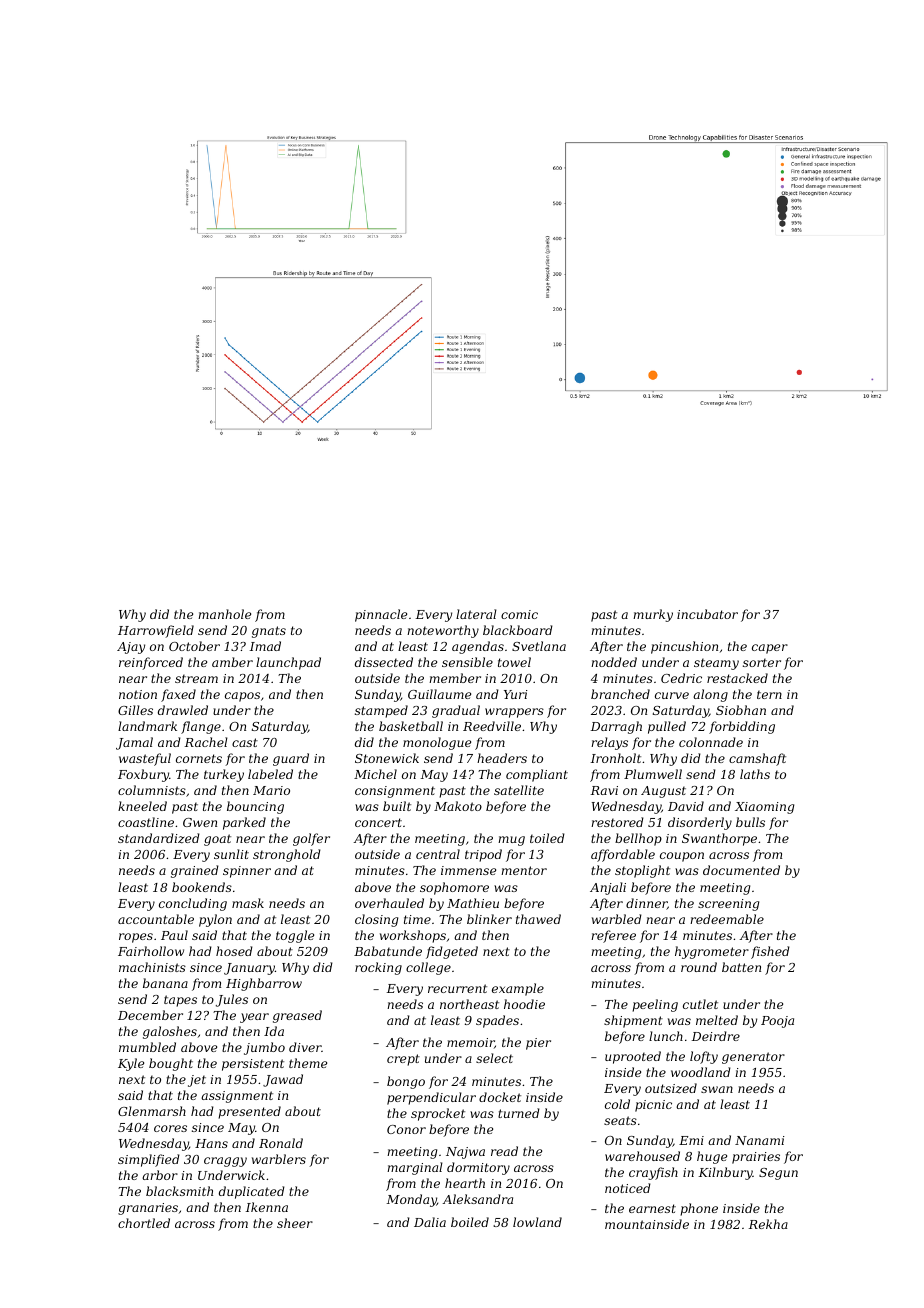 This screenshot has height=1308, width=924. What do you see at coordinates (224, 614) in the screenshot?
I see `manhole` at bounding box center [224, 614].
